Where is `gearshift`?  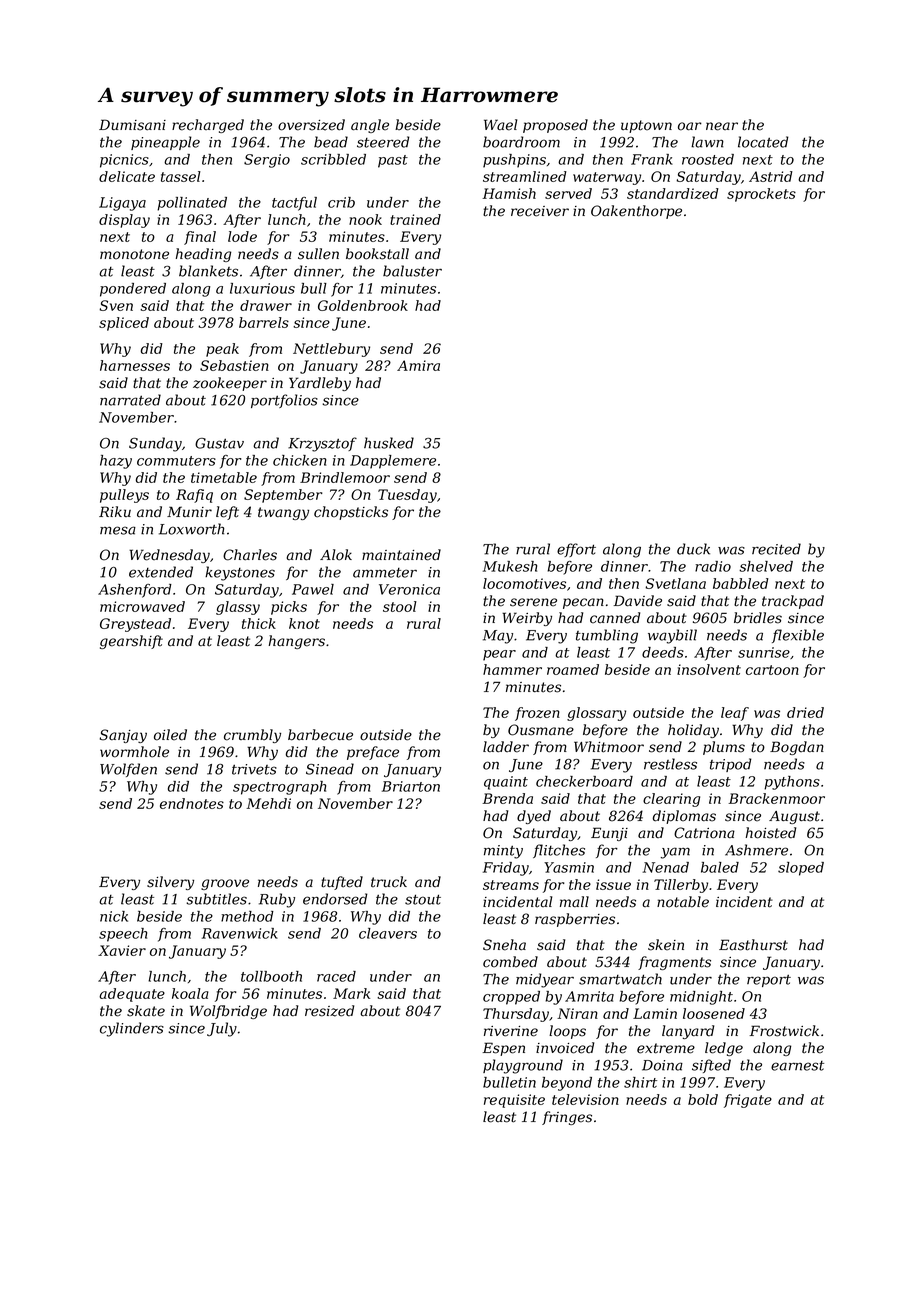
gearshift is located at coordinates (131, 642).
